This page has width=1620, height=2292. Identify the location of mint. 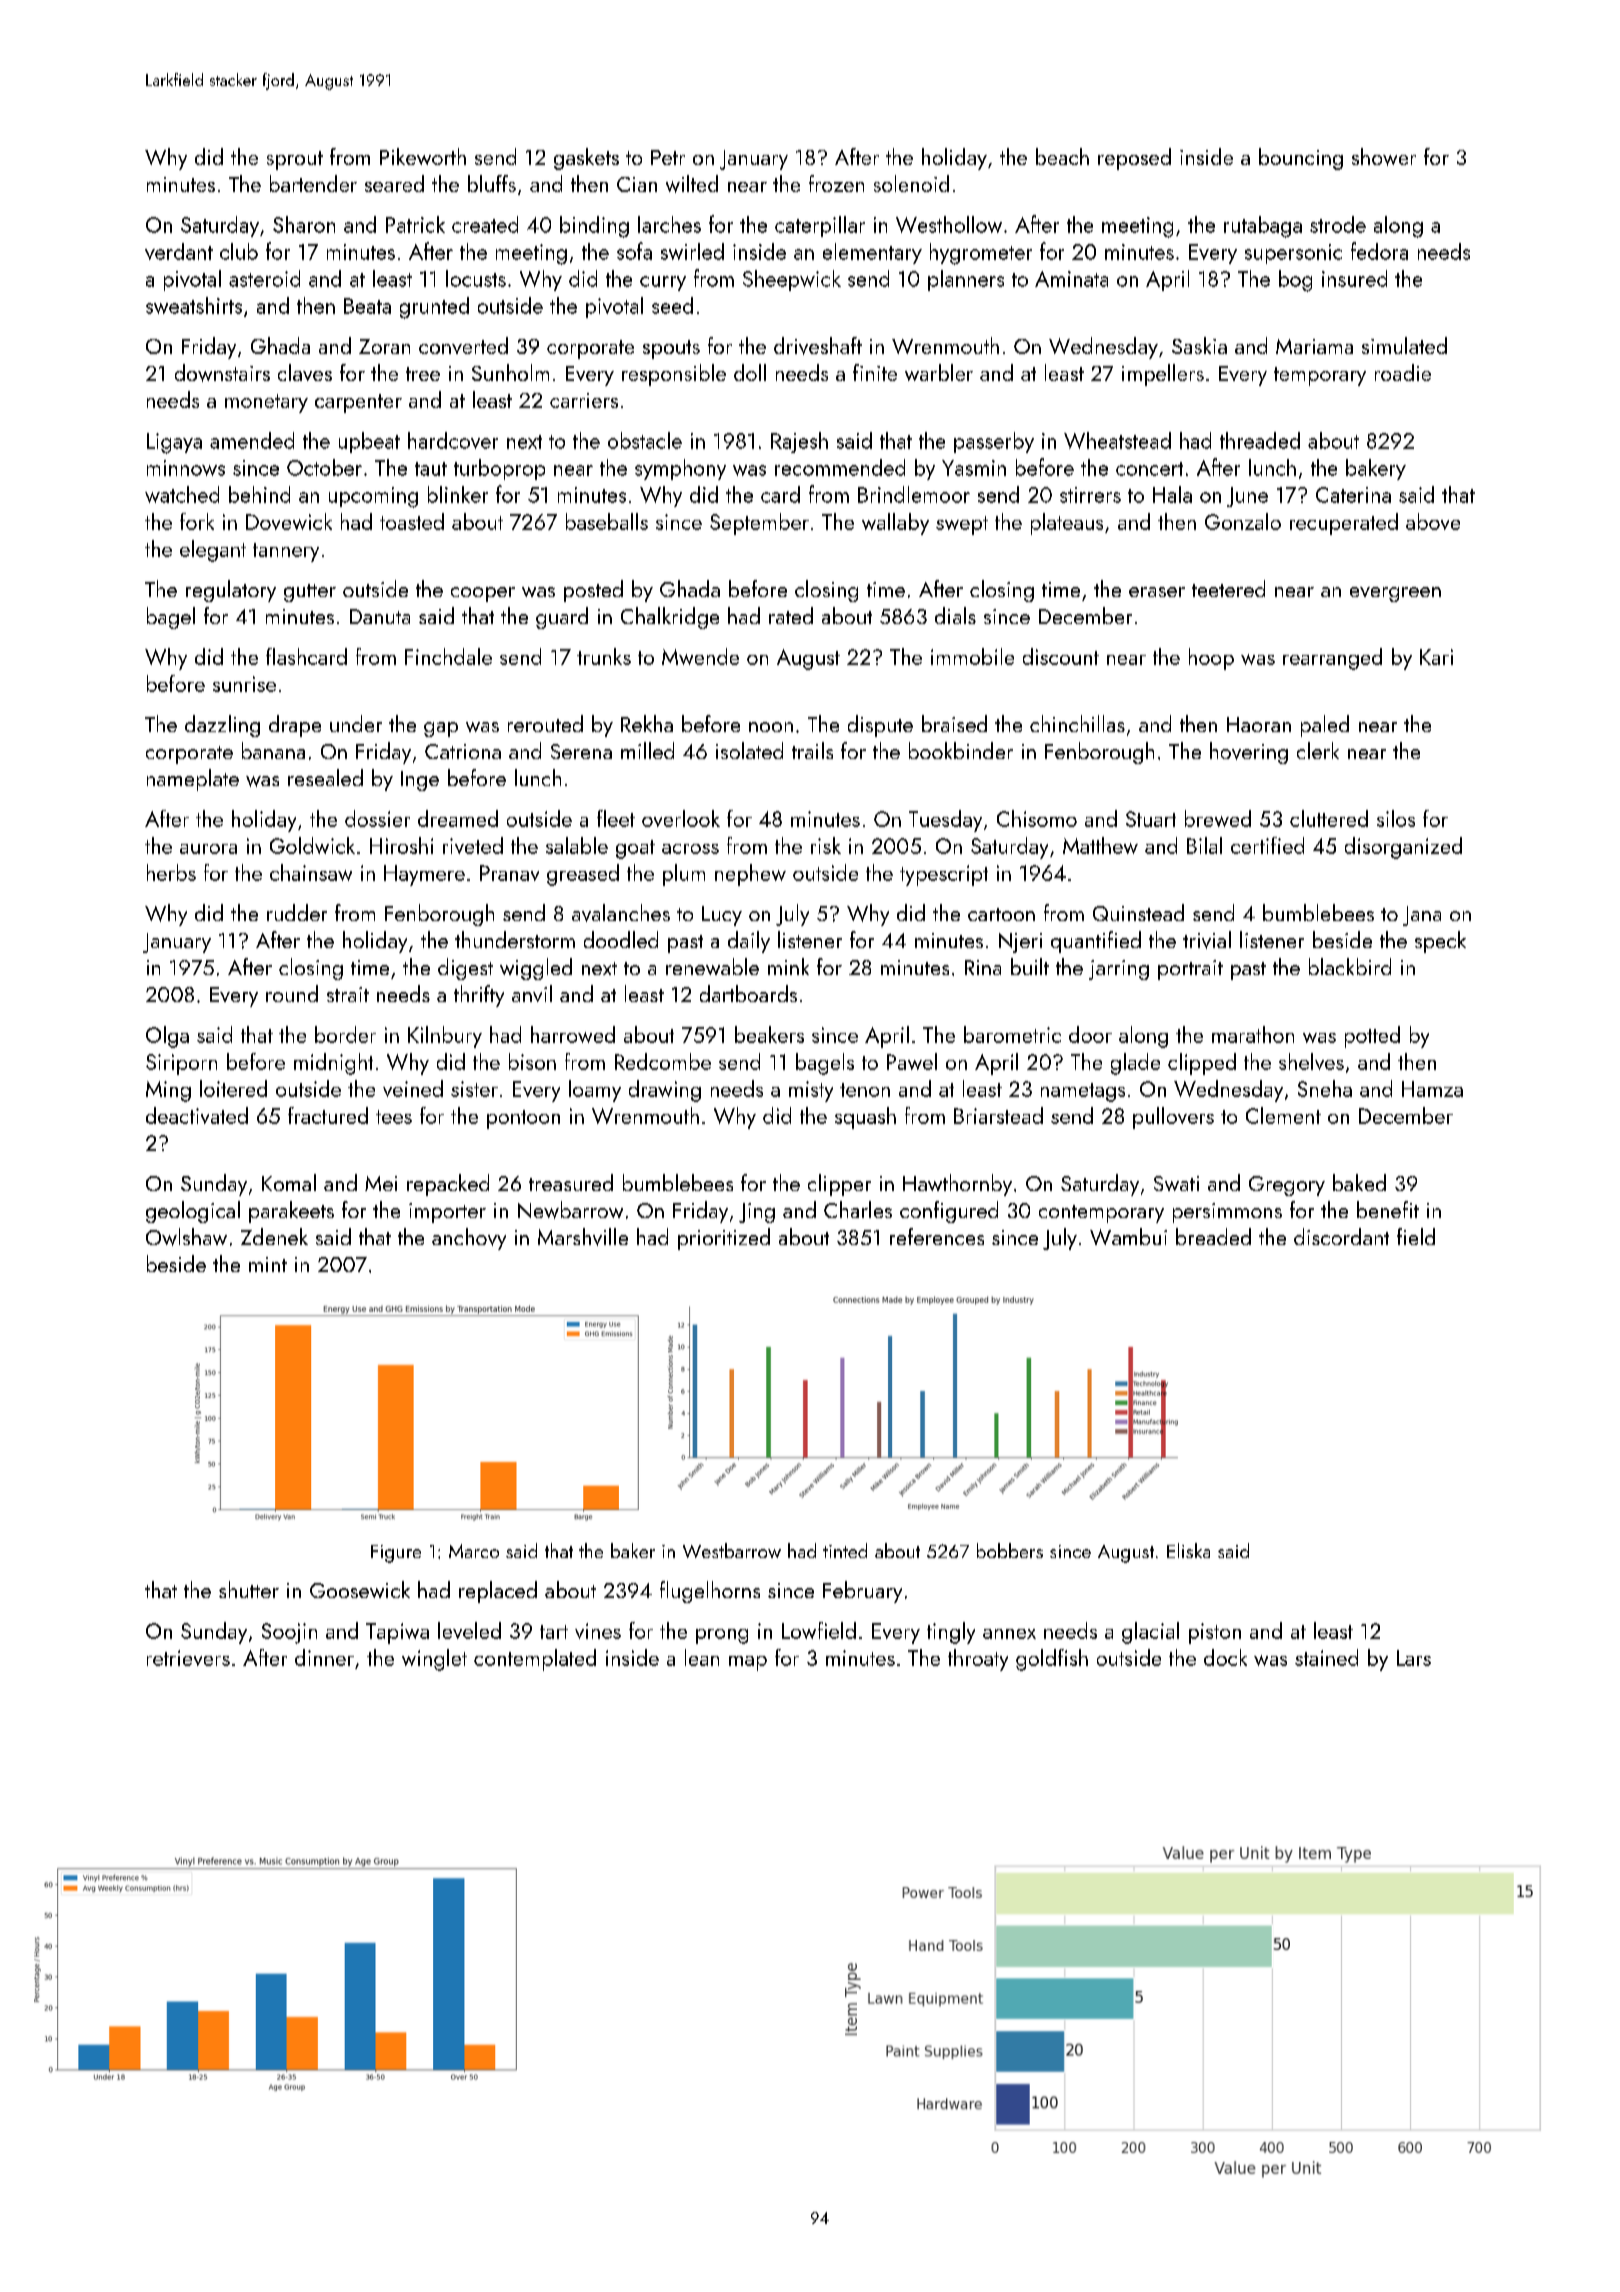
(268, 1264).
